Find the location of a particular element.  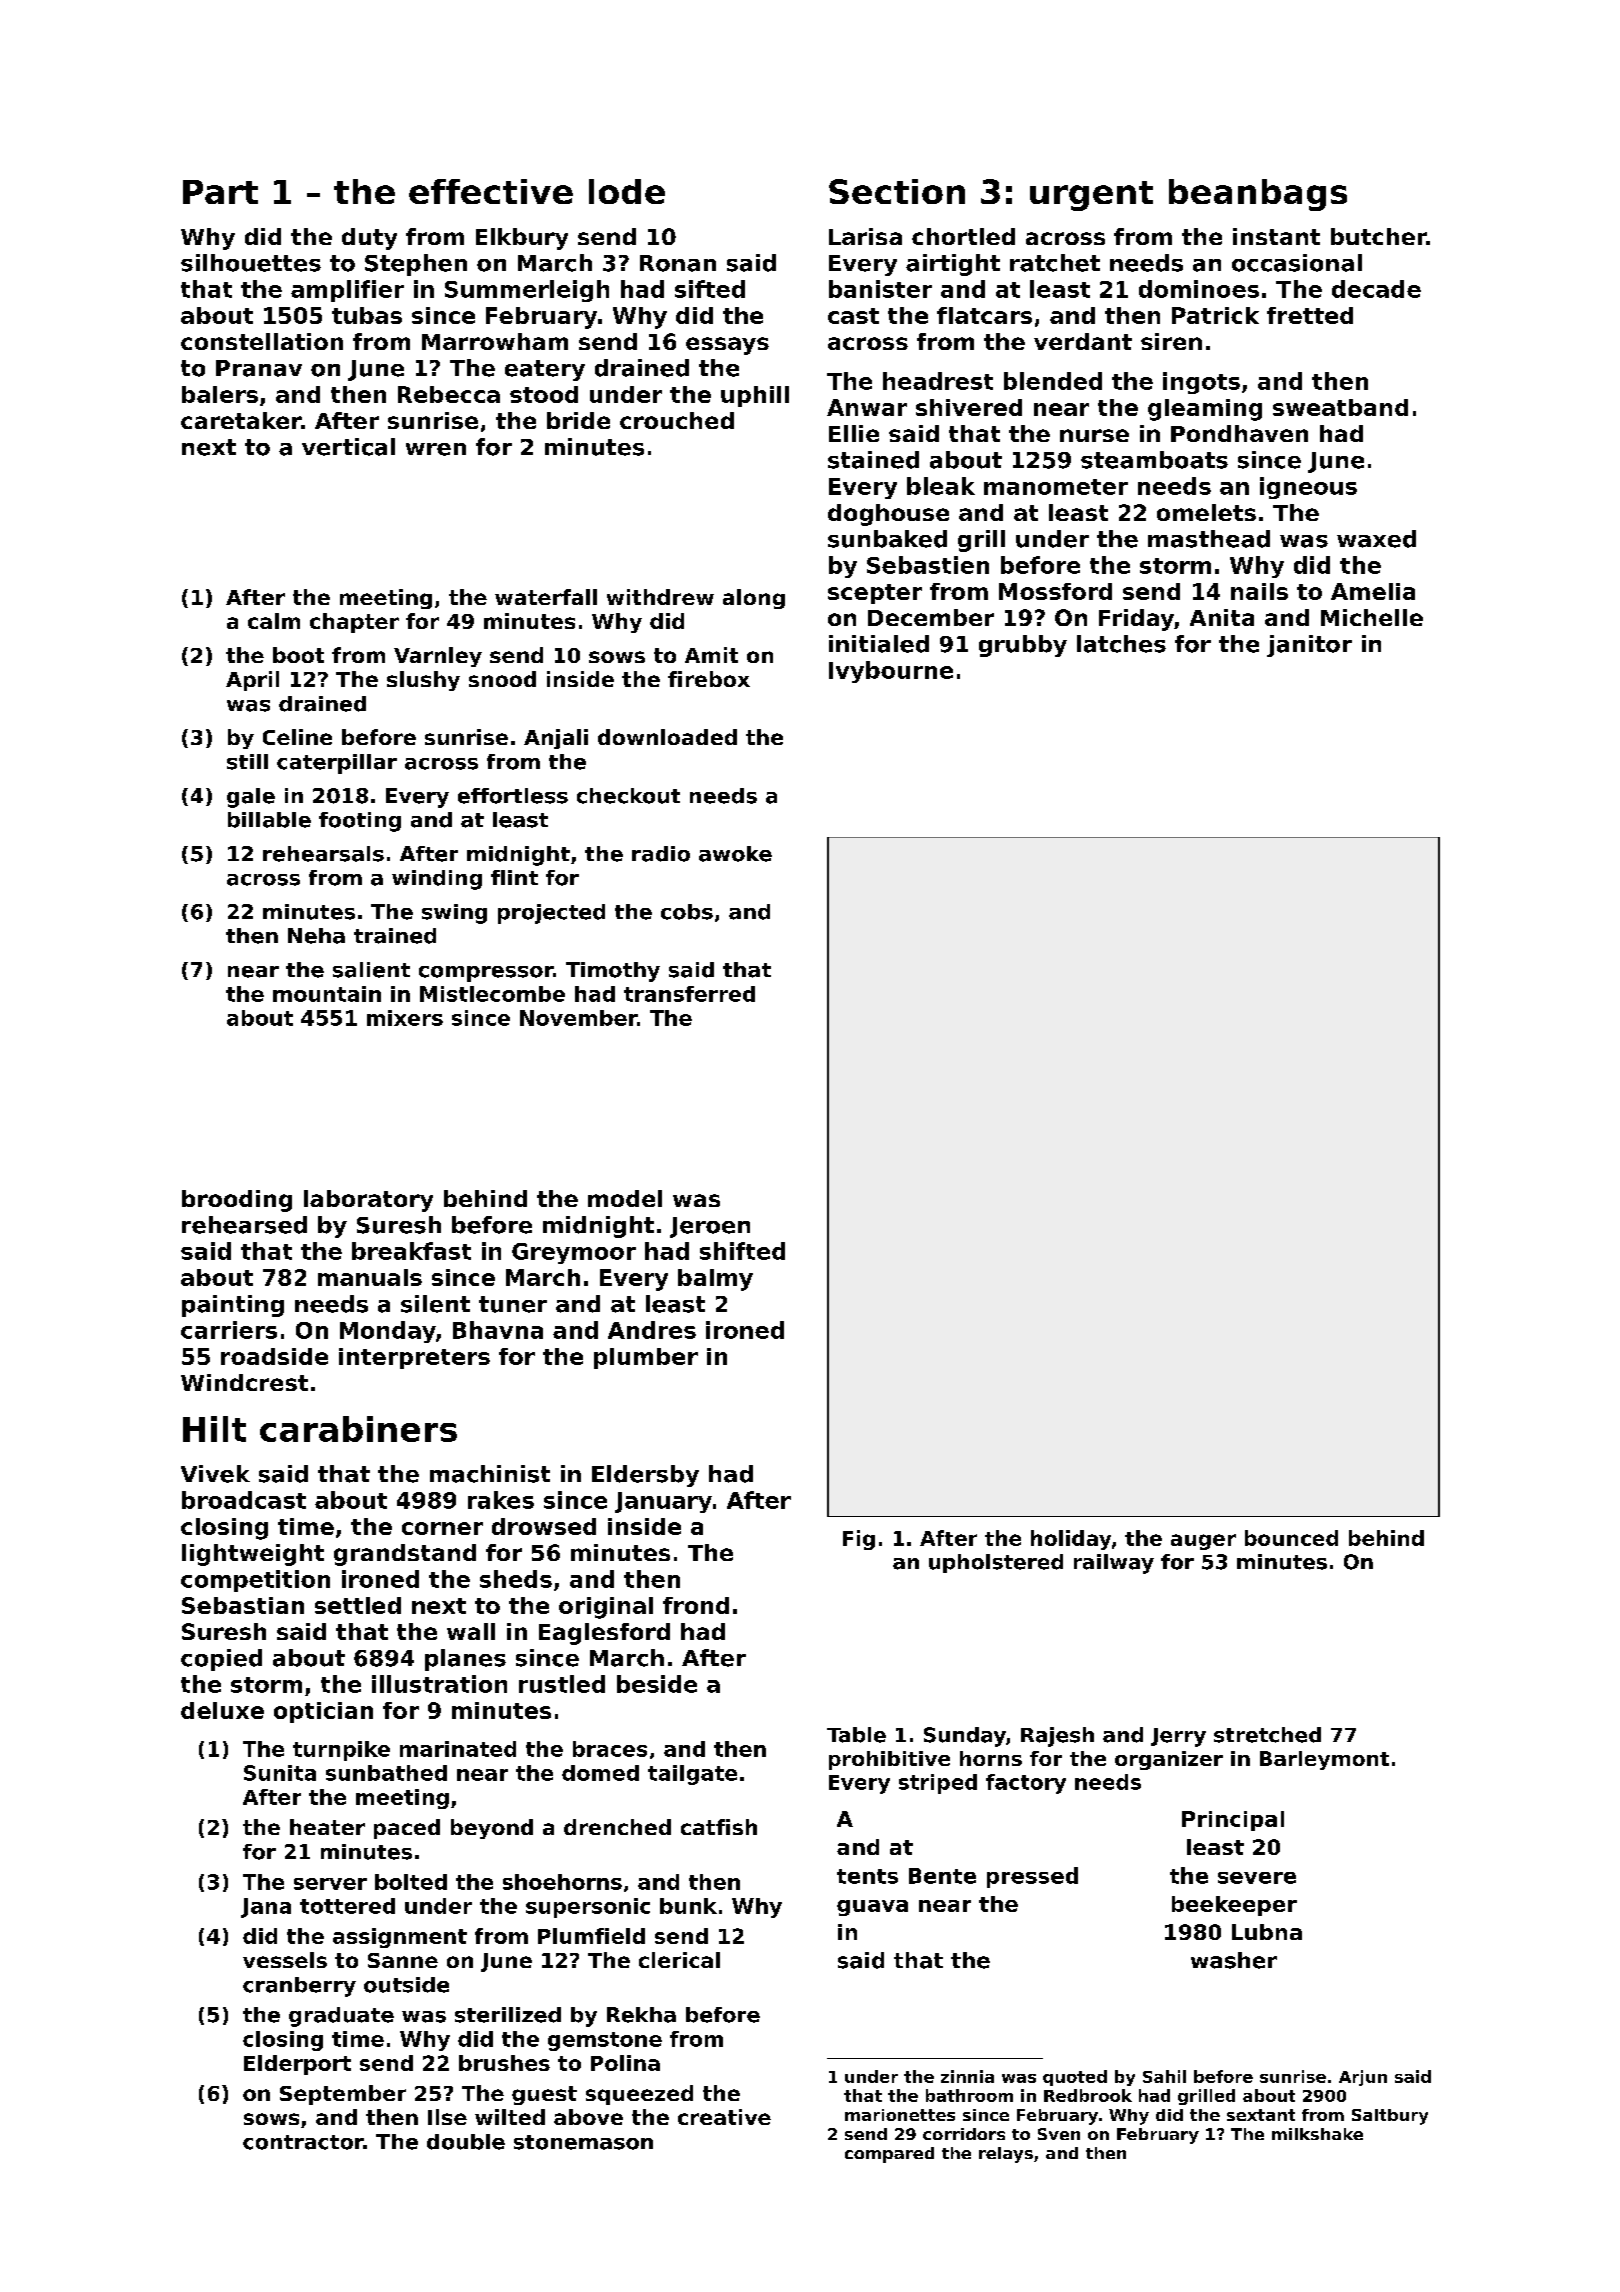

effective is located at coordinates (491, 191).
